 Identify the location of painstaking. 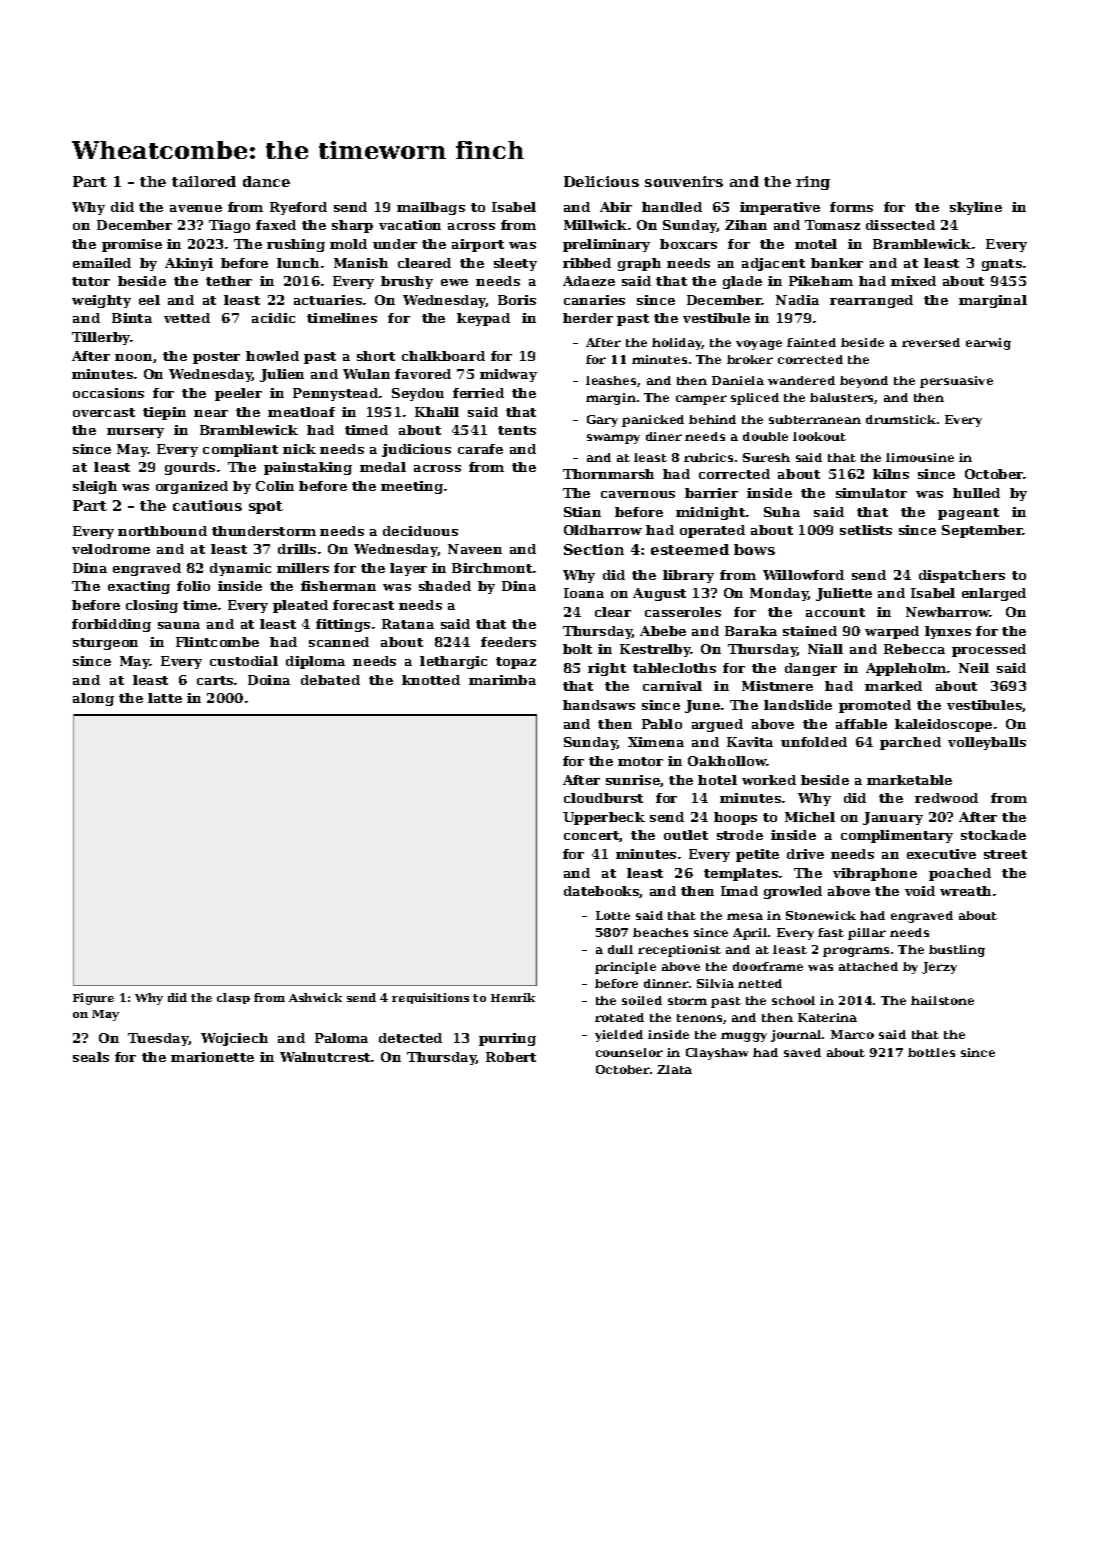
(308, 468).
